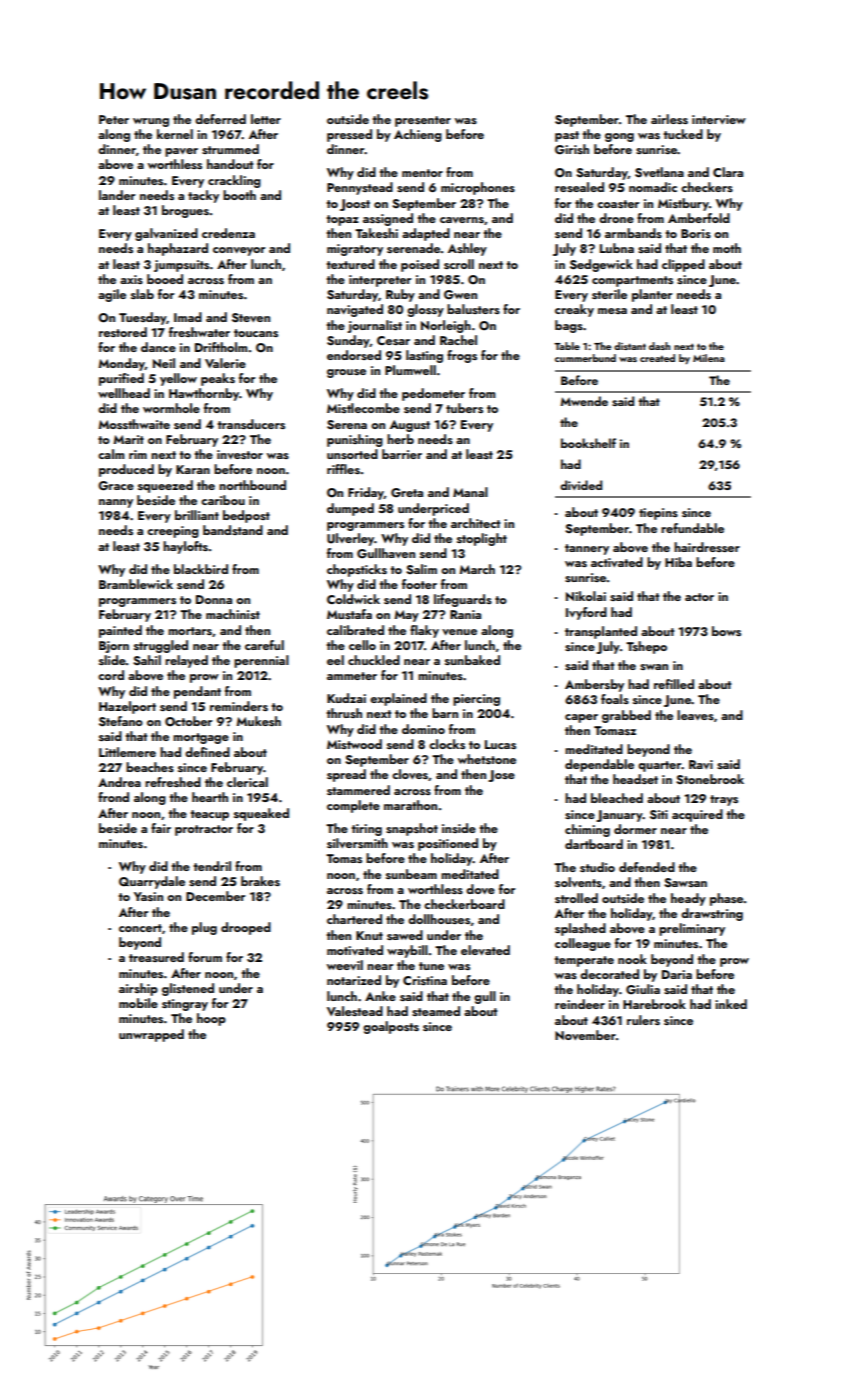 The image size is (849, 1400). What do you see at coordinates (173, 532) in the image?
I see `creeping` at bounding box center [173, 532].
